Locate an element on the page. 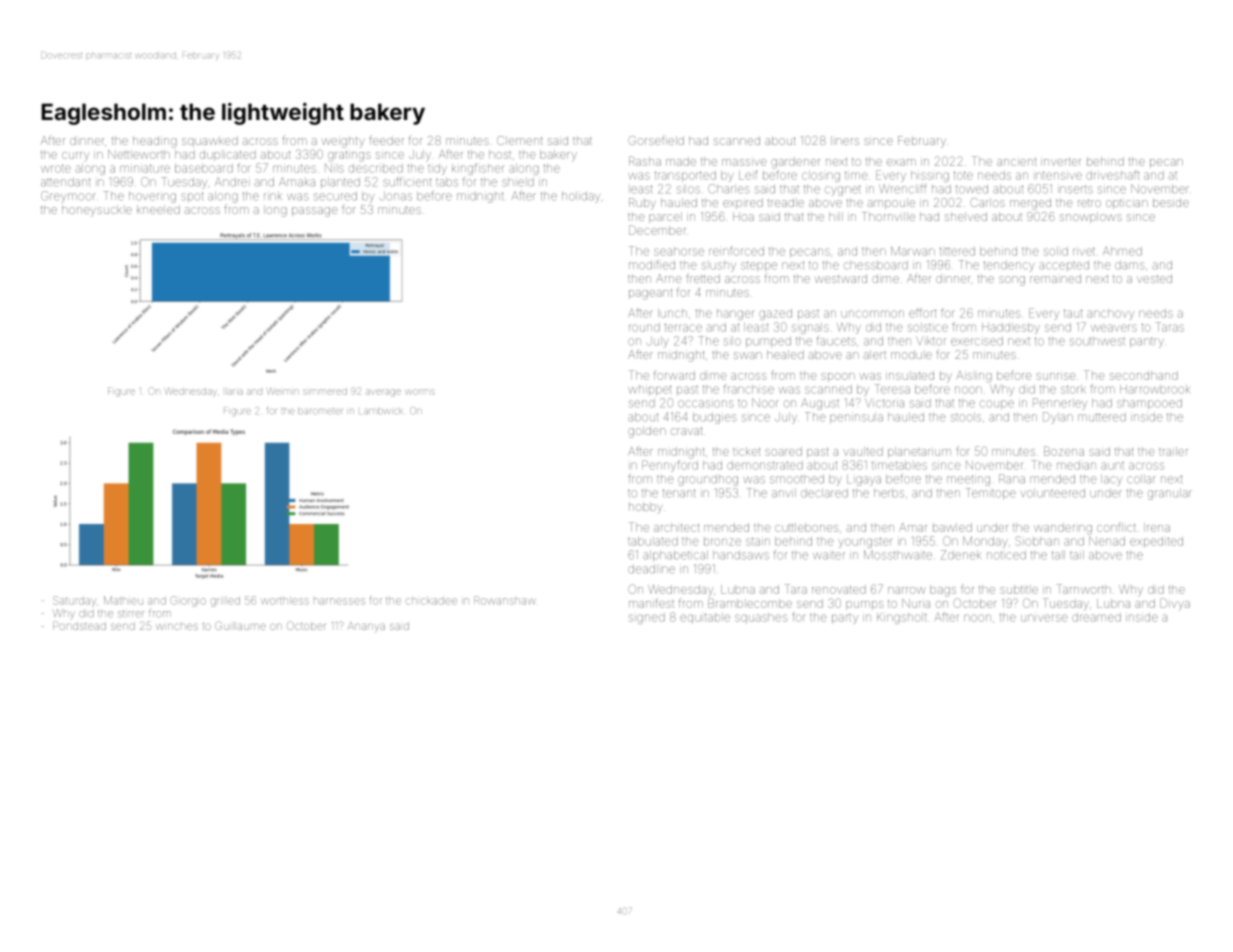  liners is located at coordinates (845, 140).
